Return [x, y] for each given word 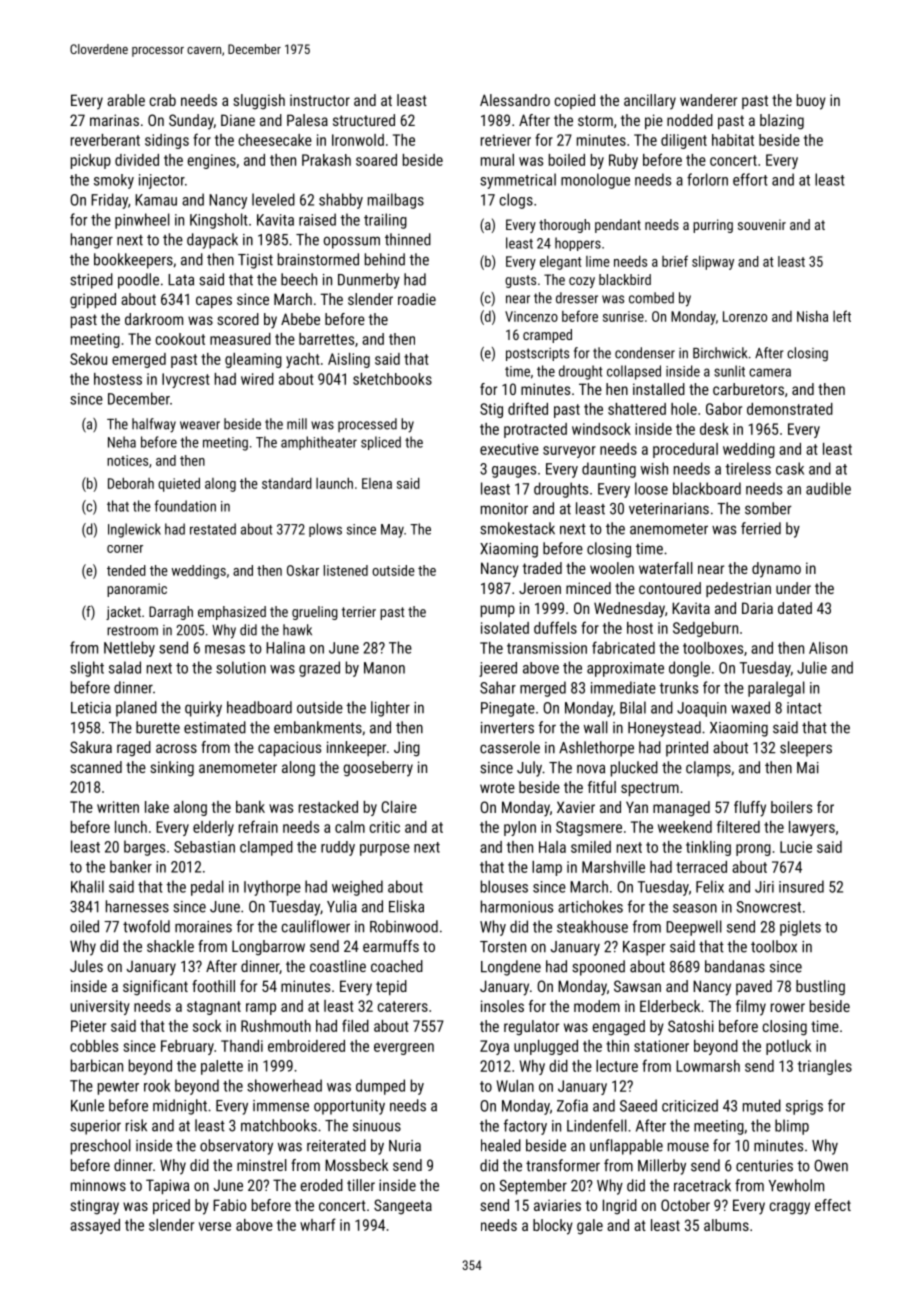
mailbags [396, 201]
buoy [811, 102]
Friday [109, 201]
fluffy [750, 809]
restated [213, 529]
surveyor [569, 452]
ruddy [338, 848]
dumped [380, 1087]
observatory [236, 1147]
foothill [213, 986]
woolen [612, 568]
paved [754, 987]
